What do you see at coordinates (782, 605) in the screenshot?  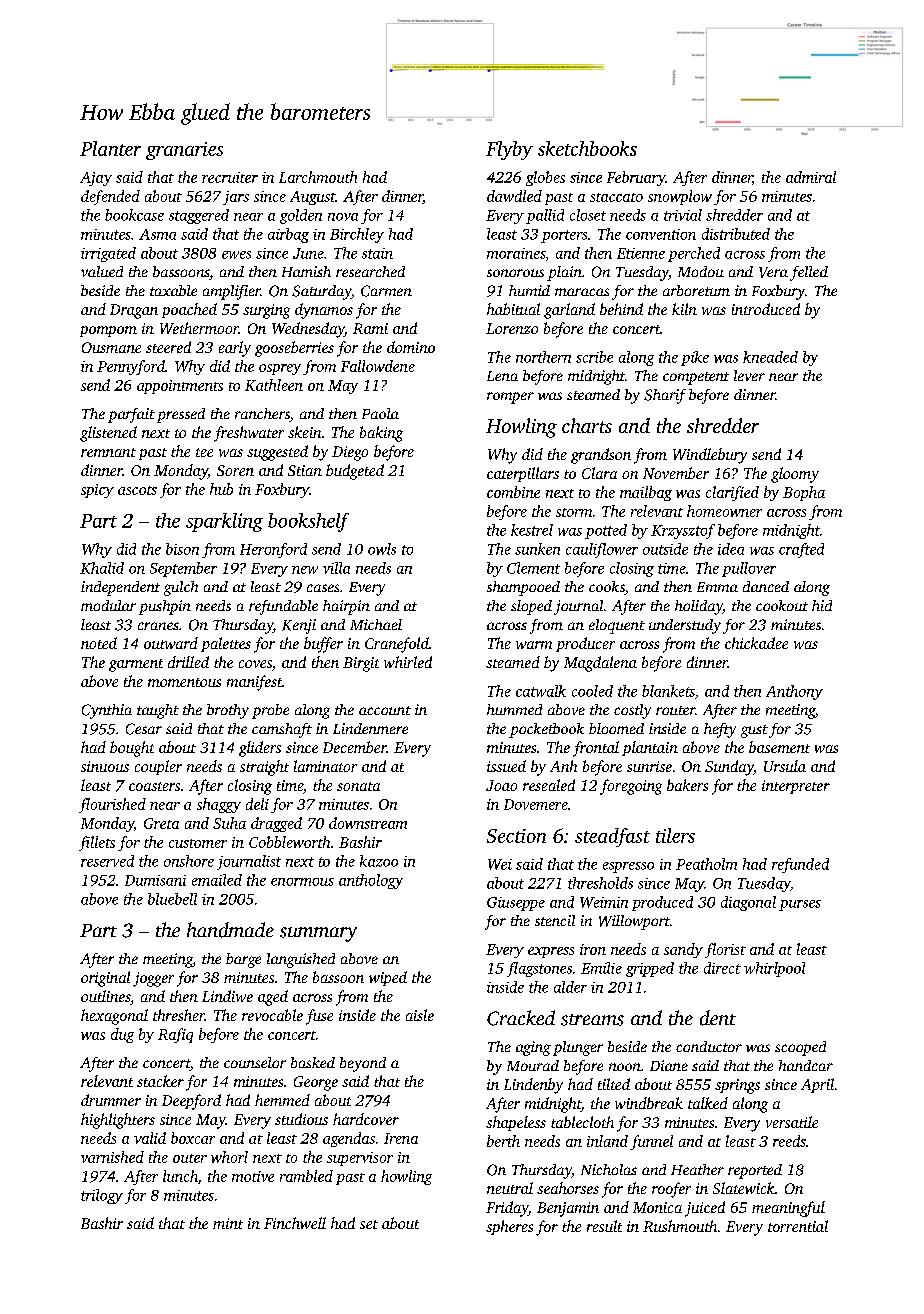 I see `cookout` at bounding box center [782, 605].
